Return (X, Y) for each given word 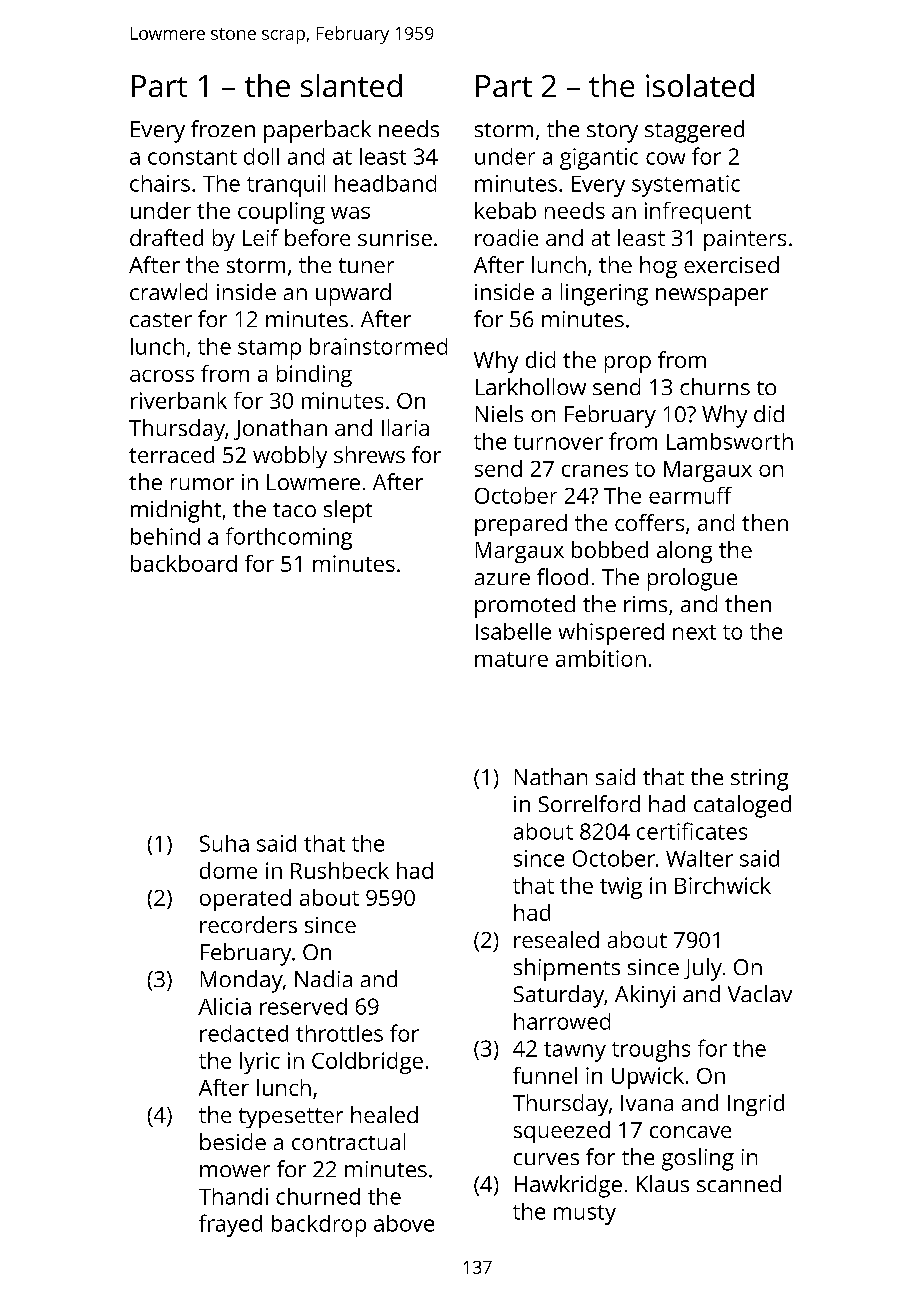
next (694, 632)
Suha (224, 843)
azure (502, 579)
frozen (223, 128)
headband (385, 183)
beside (233, 1141)
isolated (700, 85)
